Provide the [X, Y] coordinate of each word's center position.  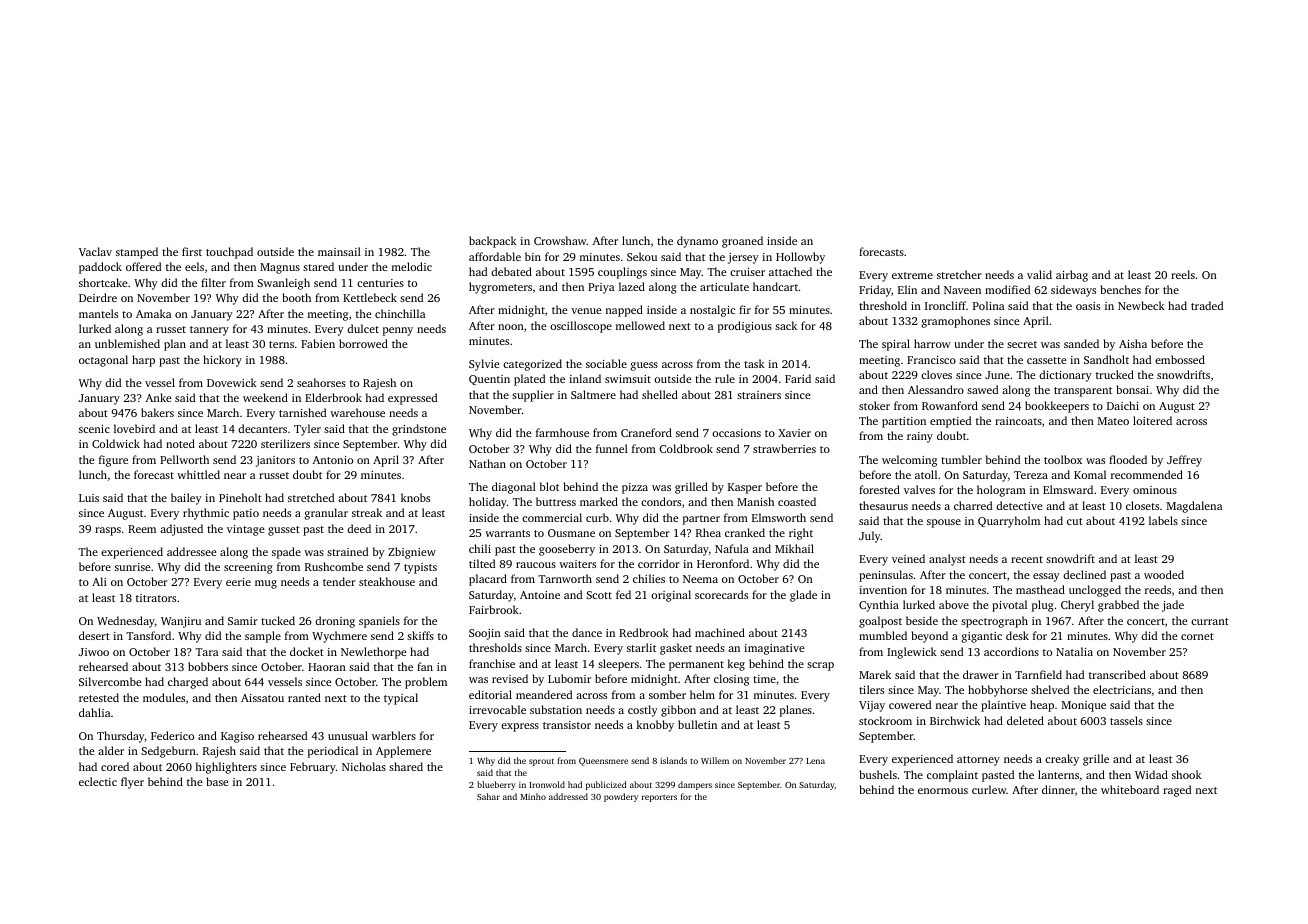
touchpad [229, 253]
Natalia [1074, 651]
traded [1207, 305]
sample [263, 637]
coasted [797, 501]
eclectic [98, 781]
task [754, 363]
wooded [1164, 574]
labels [1163, 520]
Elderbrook [333, 397]
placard [488, 580]
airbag [1072, 276]
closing [731, 680]
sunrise [133, 567]
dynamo [697, 242]
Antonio [333, 460]
